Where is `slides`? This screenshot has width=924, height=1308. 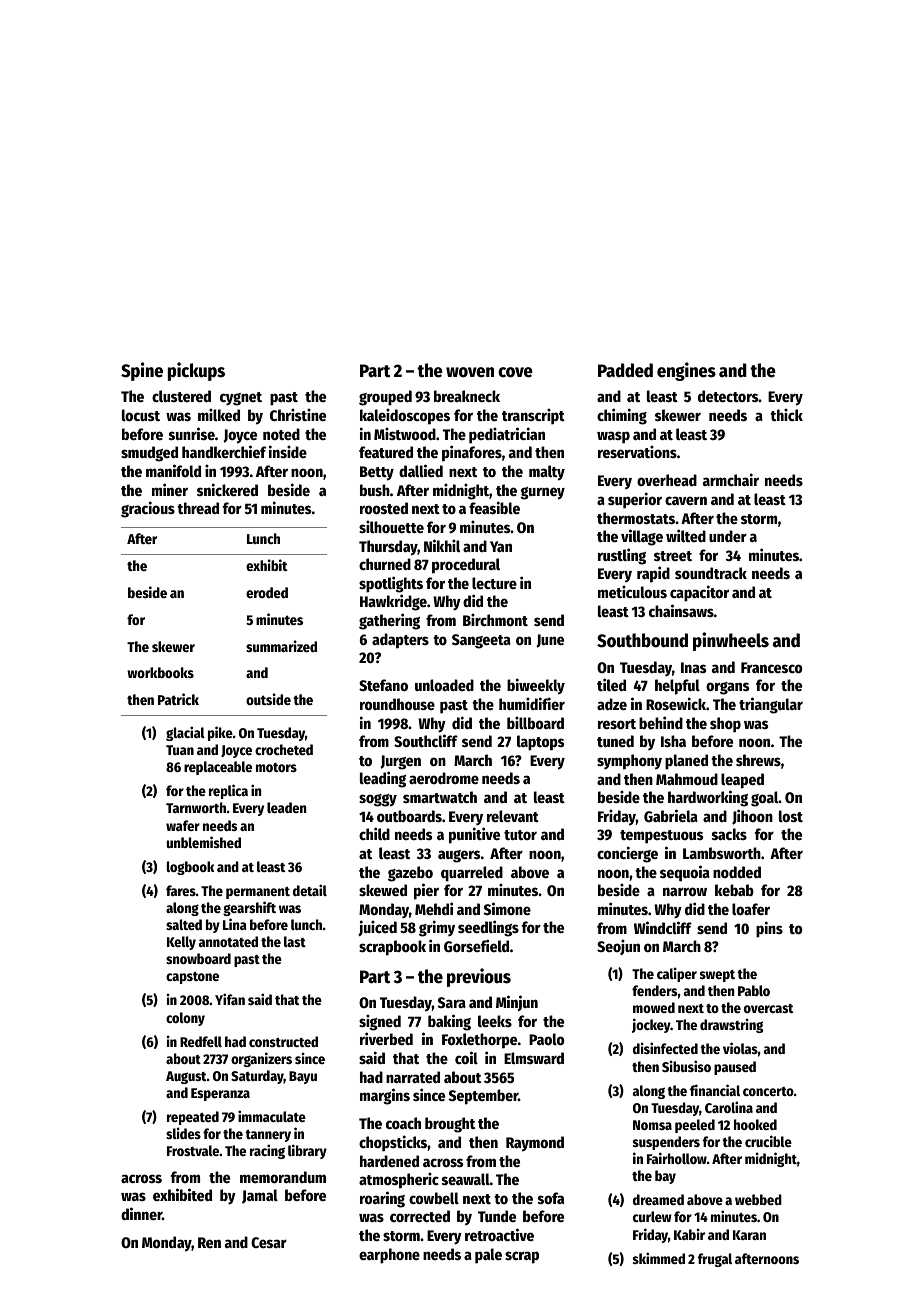 slides is located at coordinates (183, 1133).
